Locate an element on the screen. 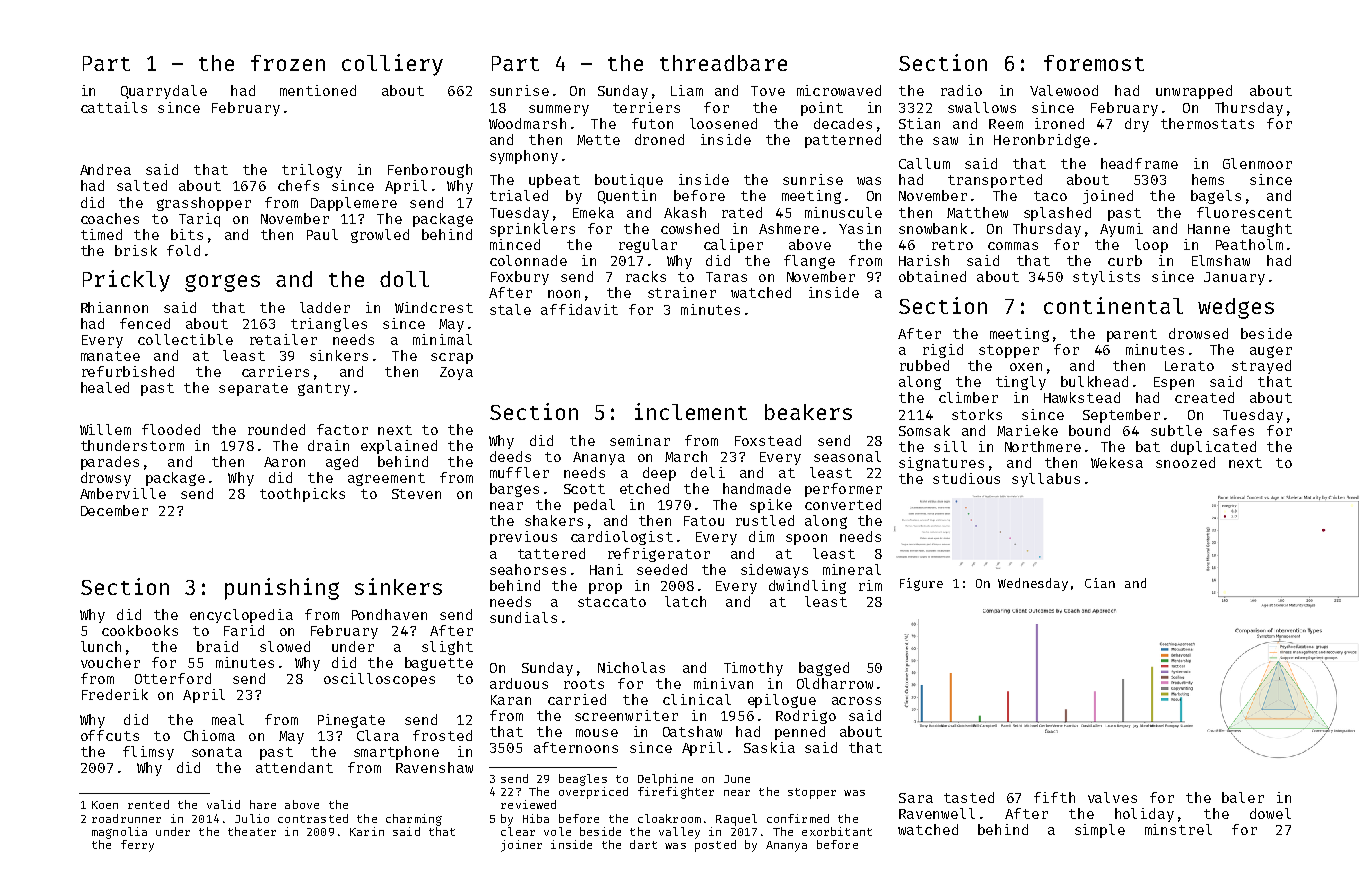 The height and width of the screenshot is (887, 1372). seminar is located at coordinates (640, 440).
